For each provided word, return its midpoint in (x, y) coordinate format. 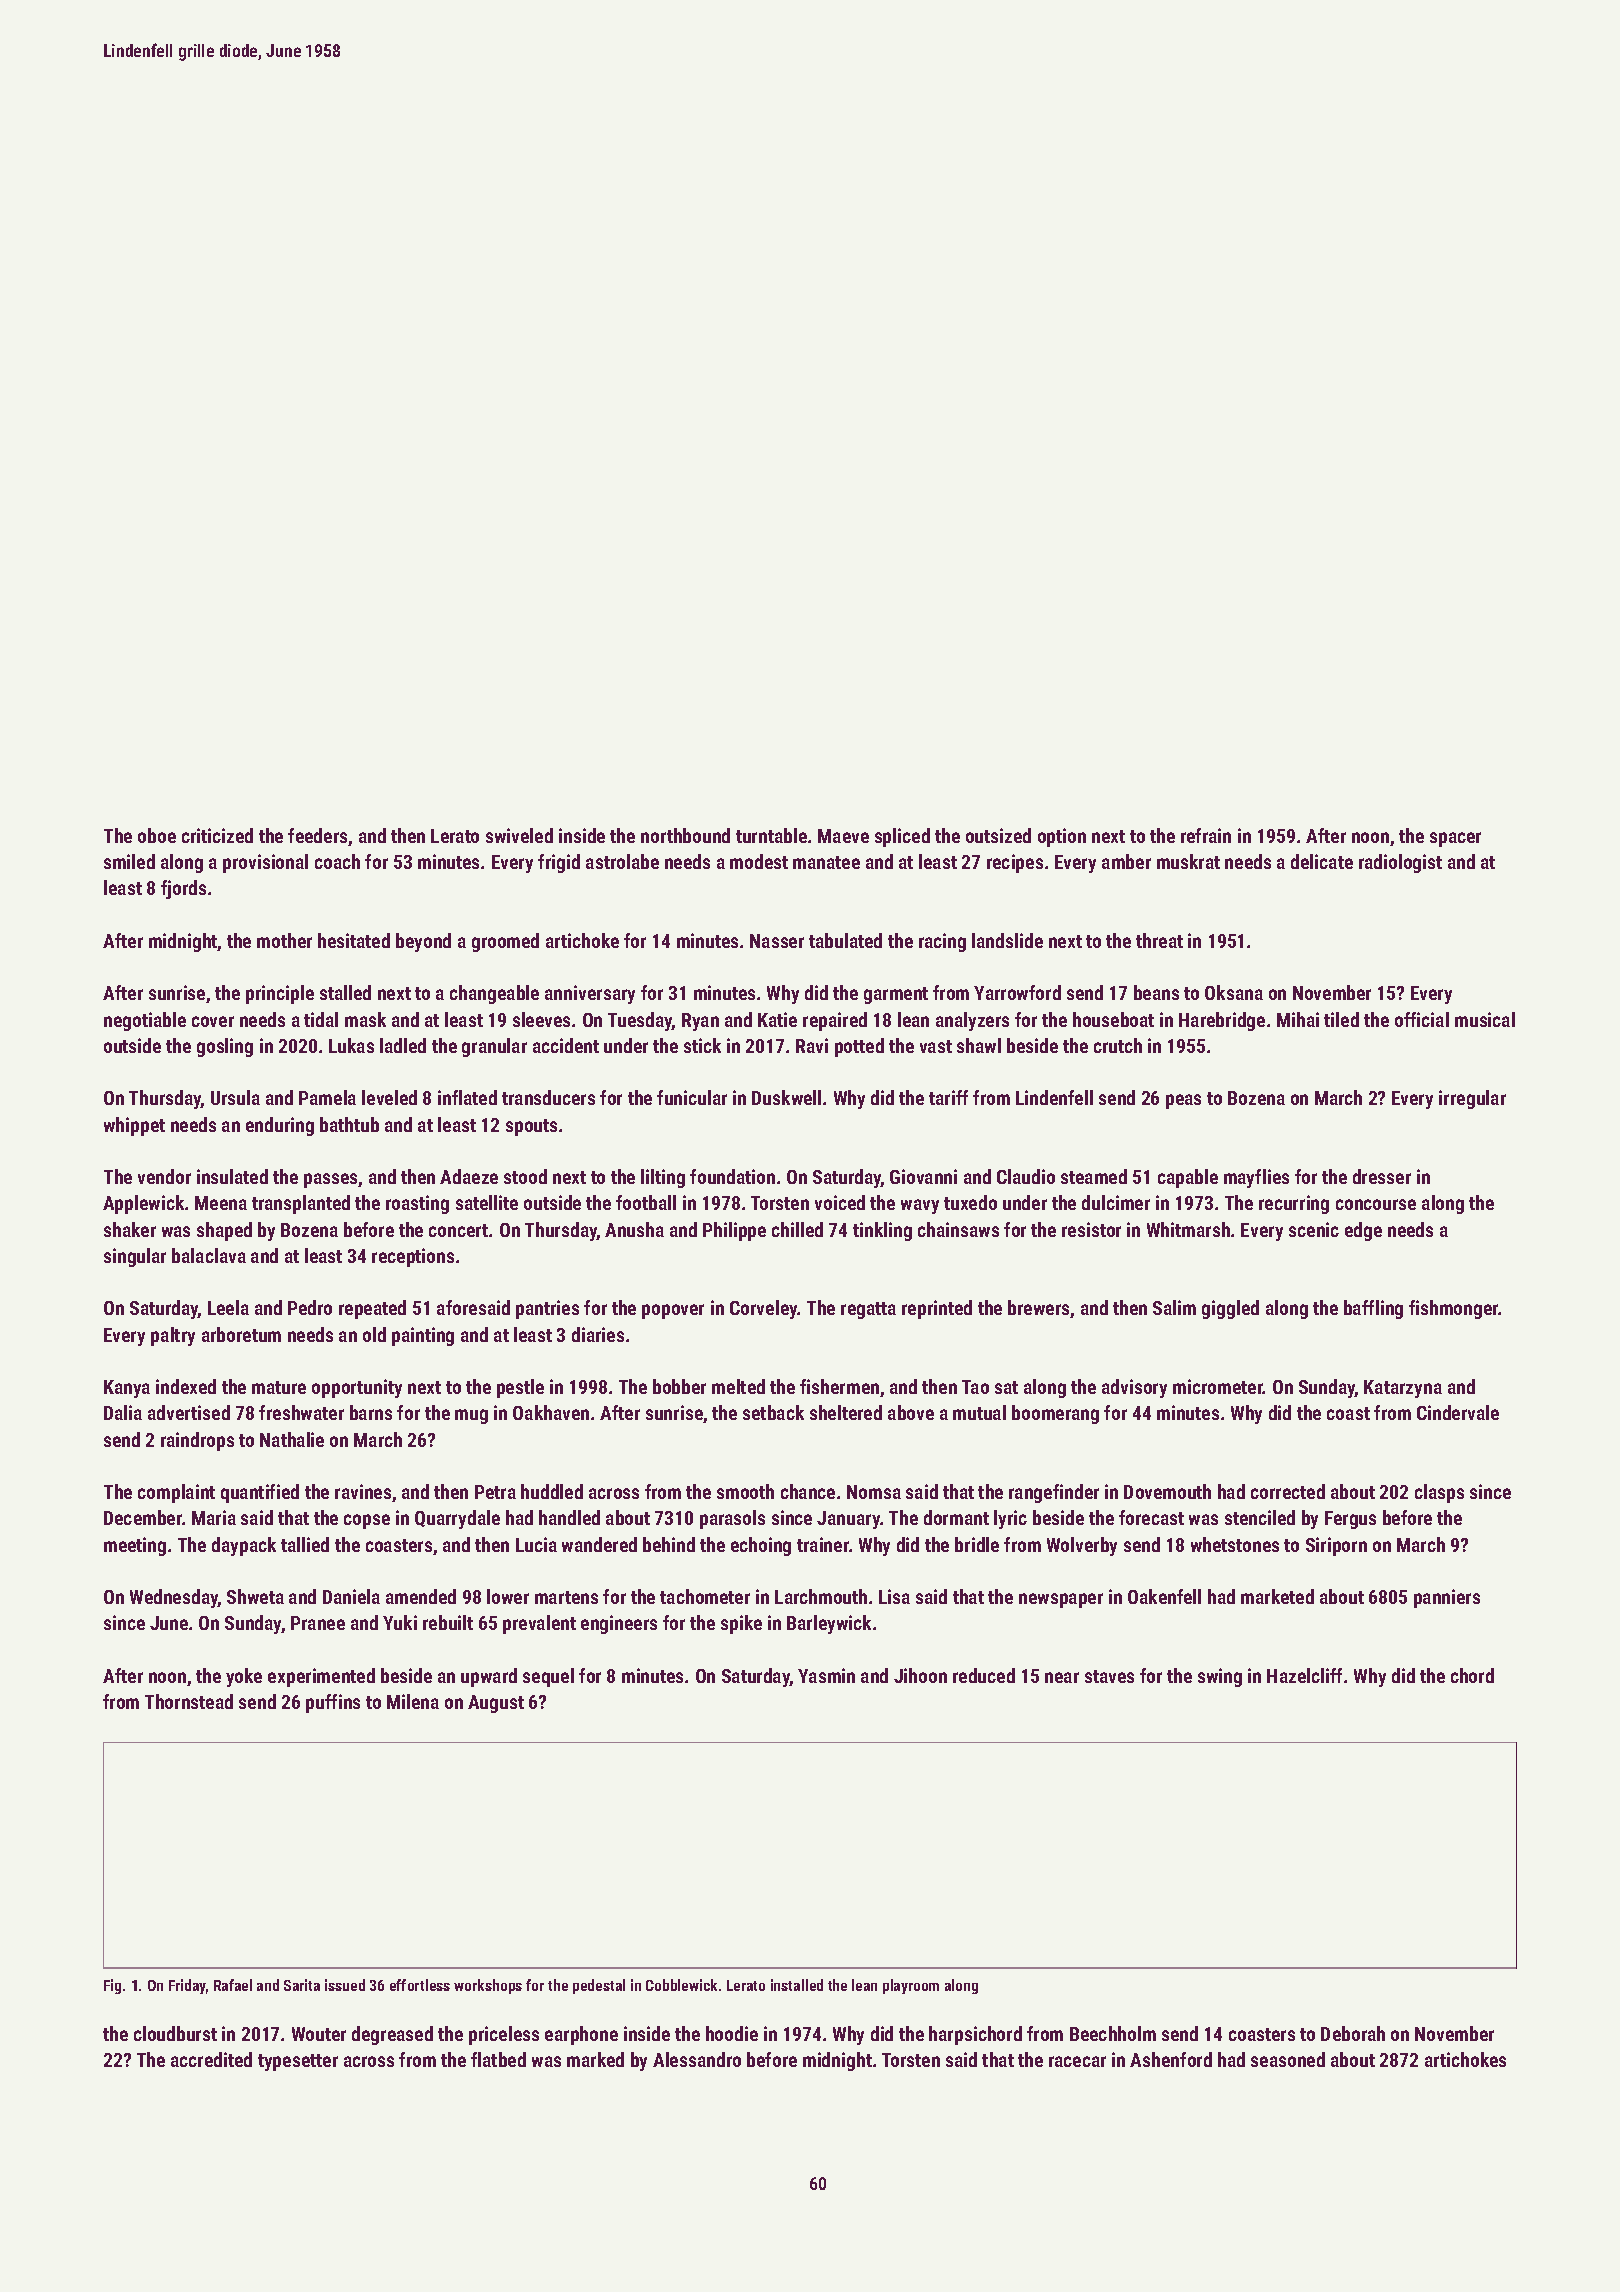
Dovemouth (1167, 1491)
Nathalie (292, 1439)
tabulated (845, 940)
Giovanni (923, 1176)
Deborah (1353, 2033)
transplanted (301, 1204)
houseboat (1113, 1019)
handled (569, 1517)
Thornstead (189, 1701)
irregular (1472, 1099)
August (496, 1704)
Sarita (302, 1985)
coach (337, 861)
